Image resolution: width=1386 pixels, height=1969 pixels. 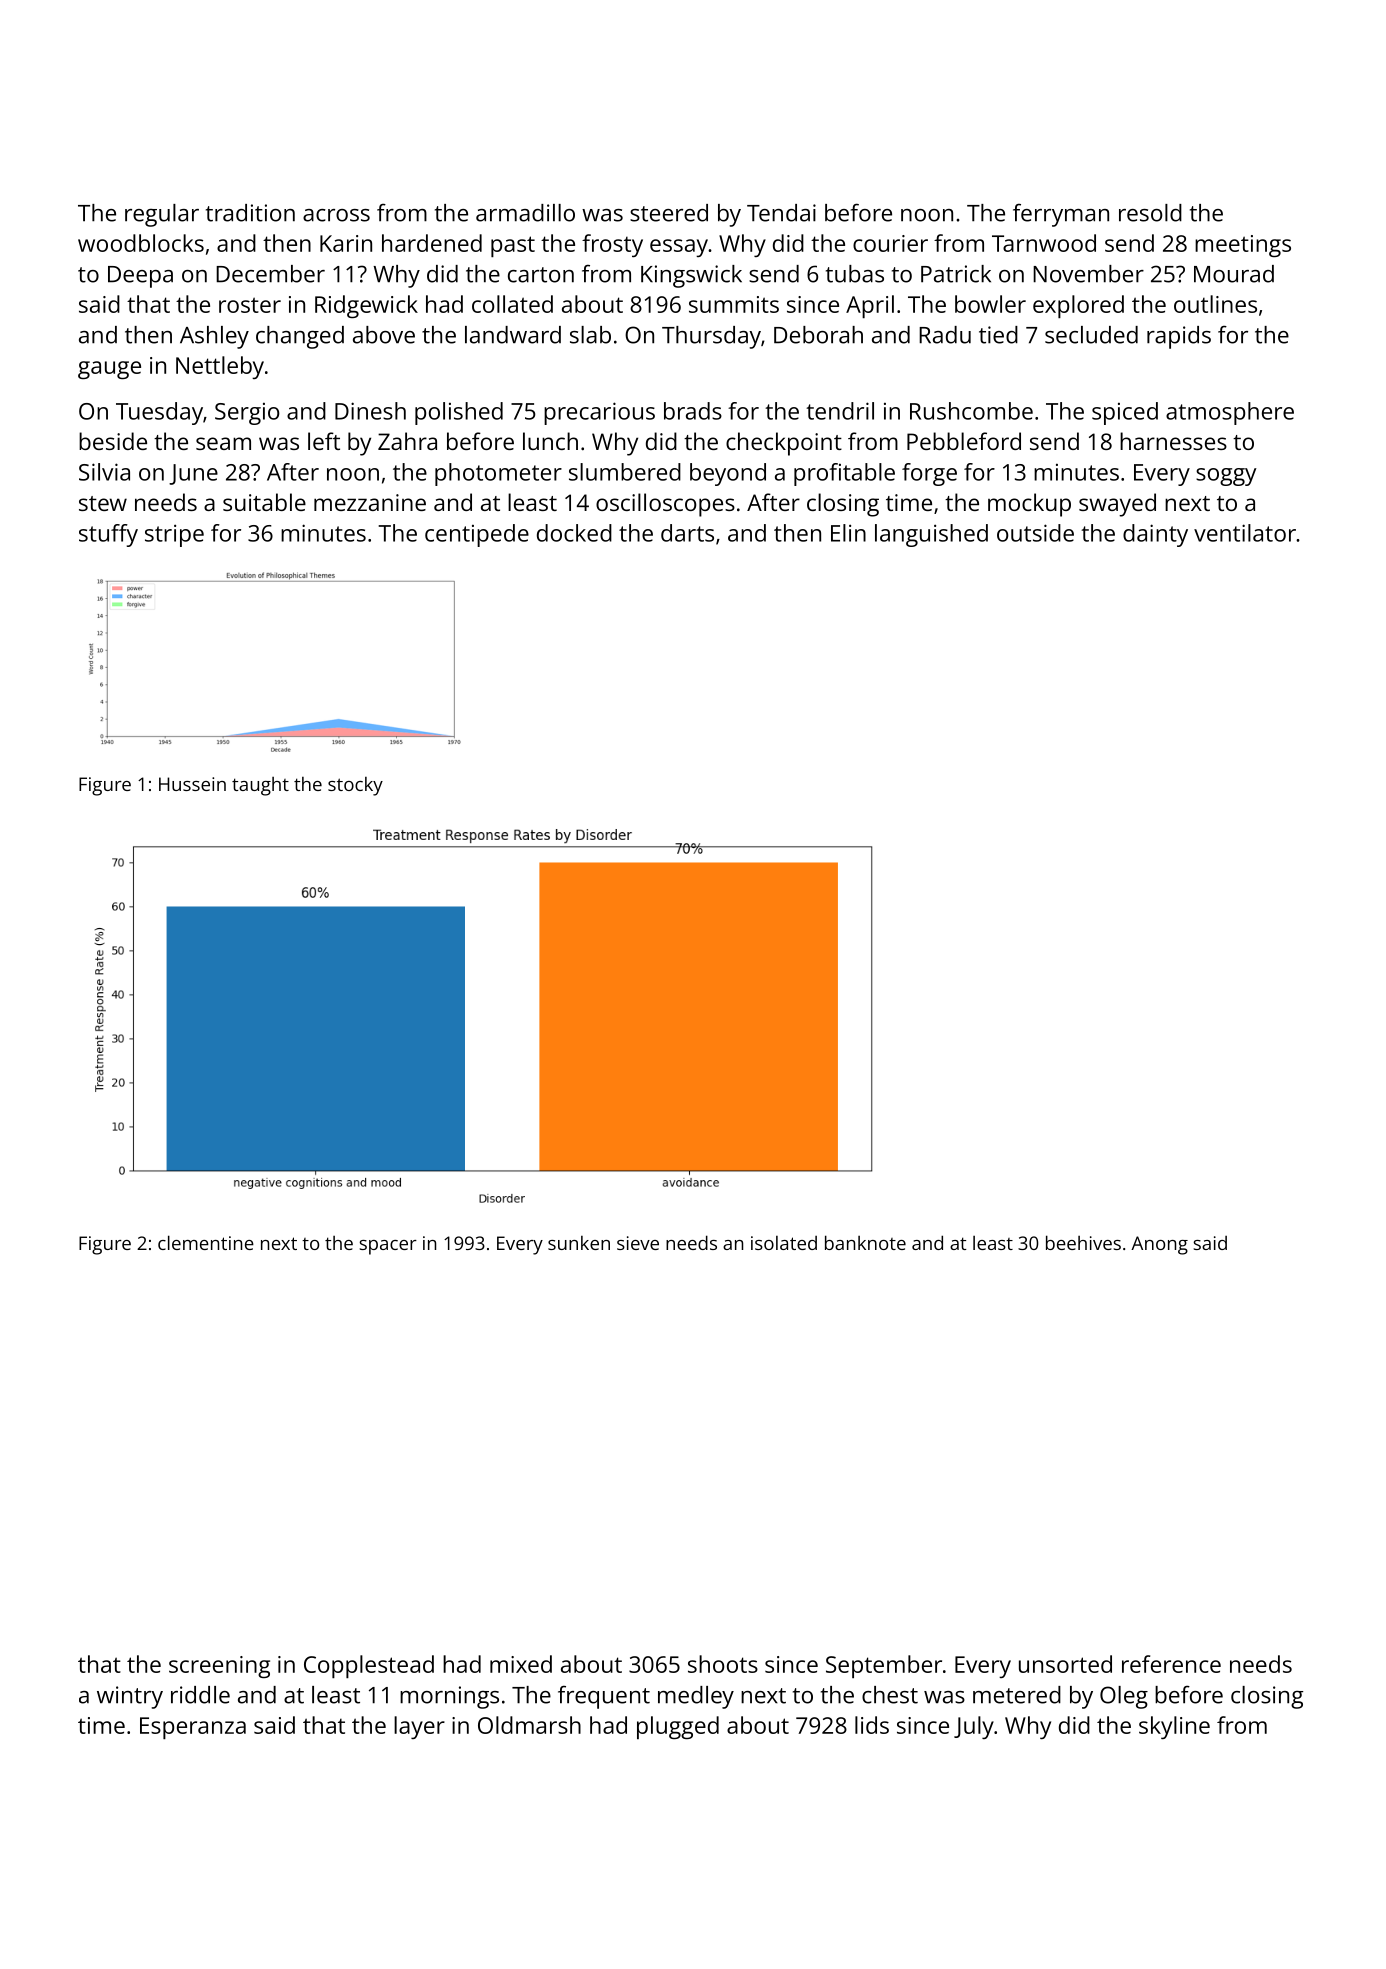 I want to click on Tendai, so click(x=781, y=213).
